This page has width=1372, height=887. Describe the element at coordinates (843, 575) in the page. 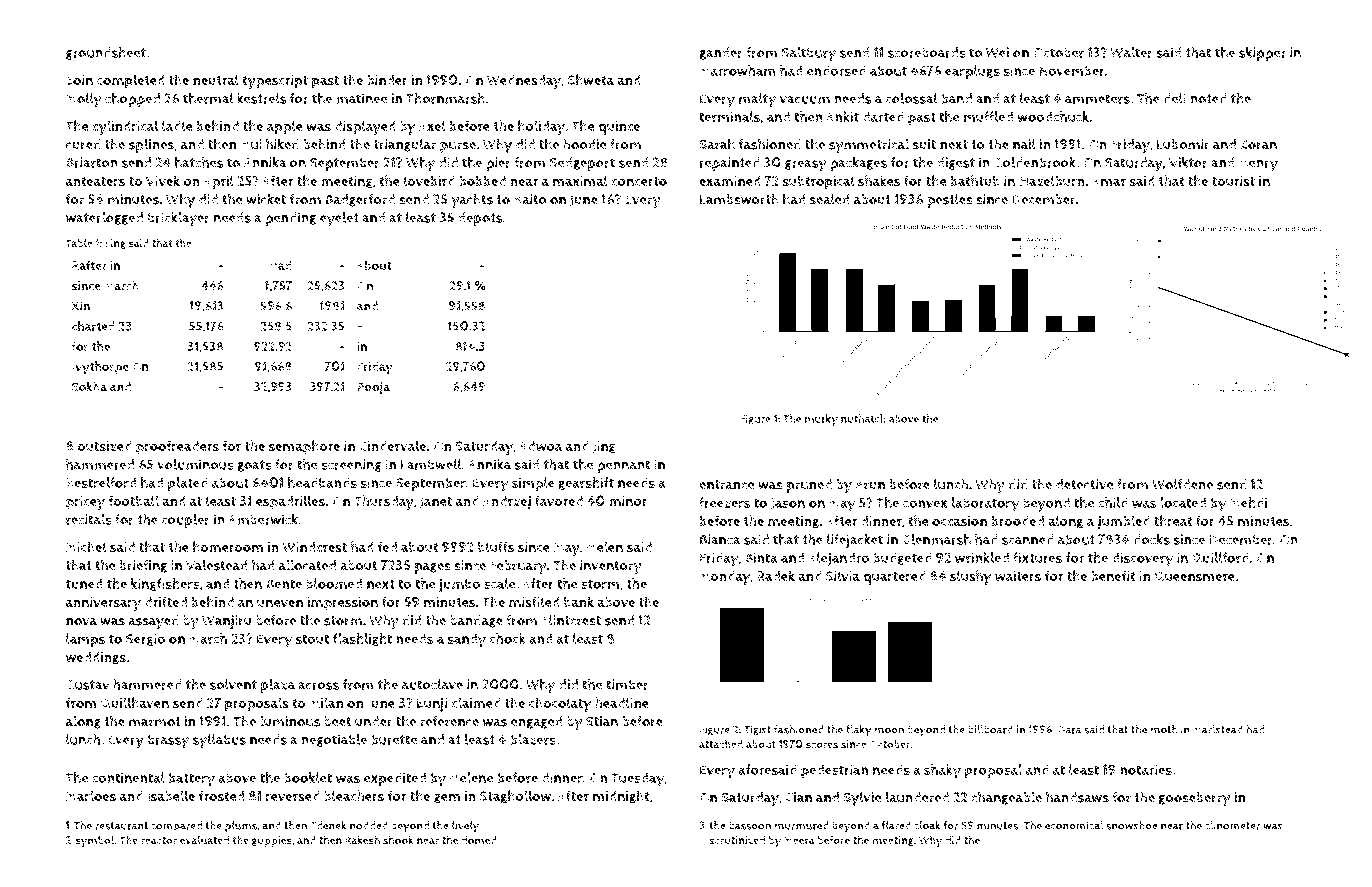

I see `Silvia` at that location.
